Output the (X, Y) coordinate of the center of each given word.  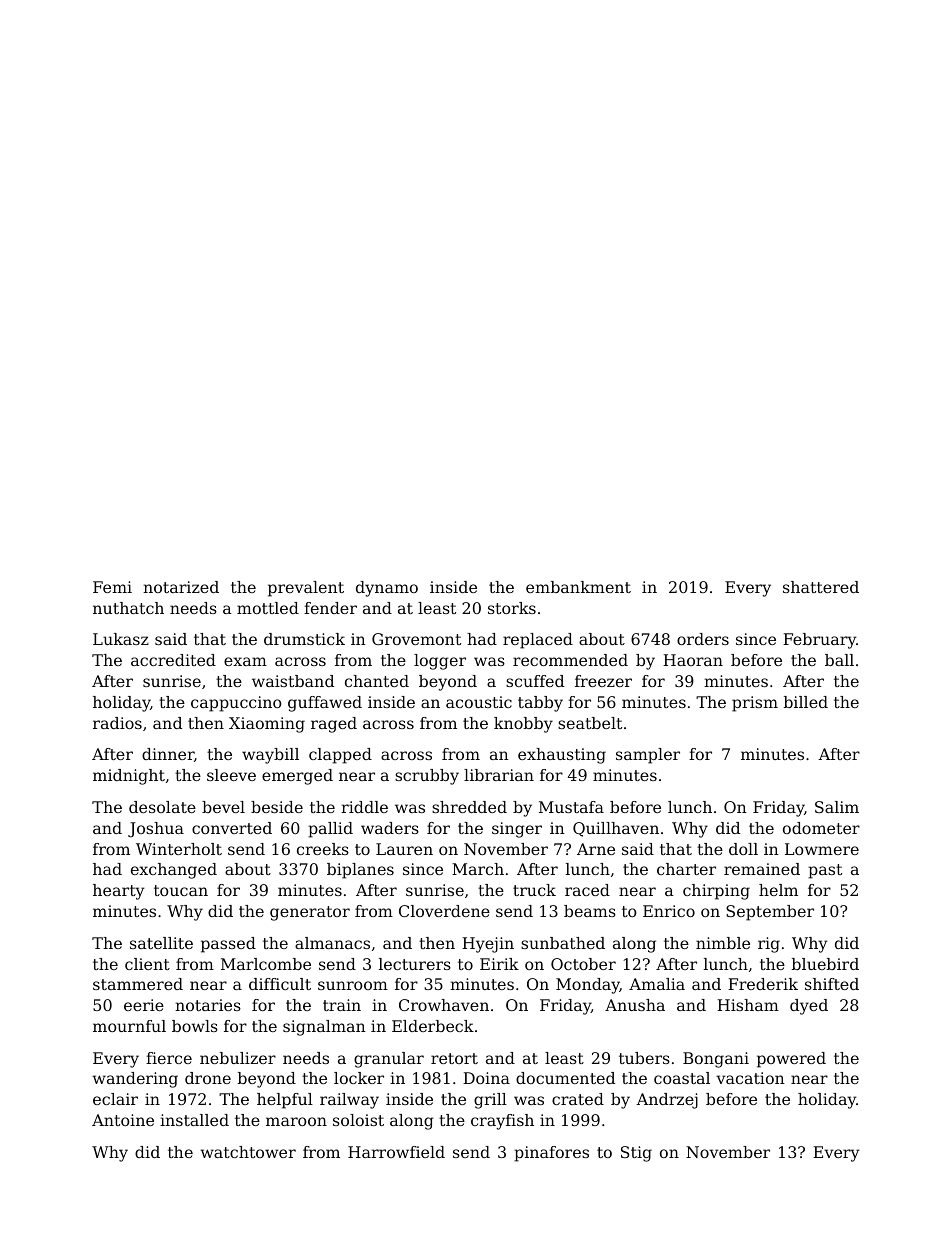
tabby (540, 704)
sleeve (231, 775)
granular (389, 1060)
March (478, 869)
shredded (469, 807)
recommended (570, 660)
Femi (112, 587)
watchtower (248, 1152)
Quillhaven (616, 829)
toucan (181, 890)
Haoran (693, 660)
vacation (750, 1078)
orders (703, 639)
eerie (144, 1005)
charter (686, 869)
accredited (173, 660)
